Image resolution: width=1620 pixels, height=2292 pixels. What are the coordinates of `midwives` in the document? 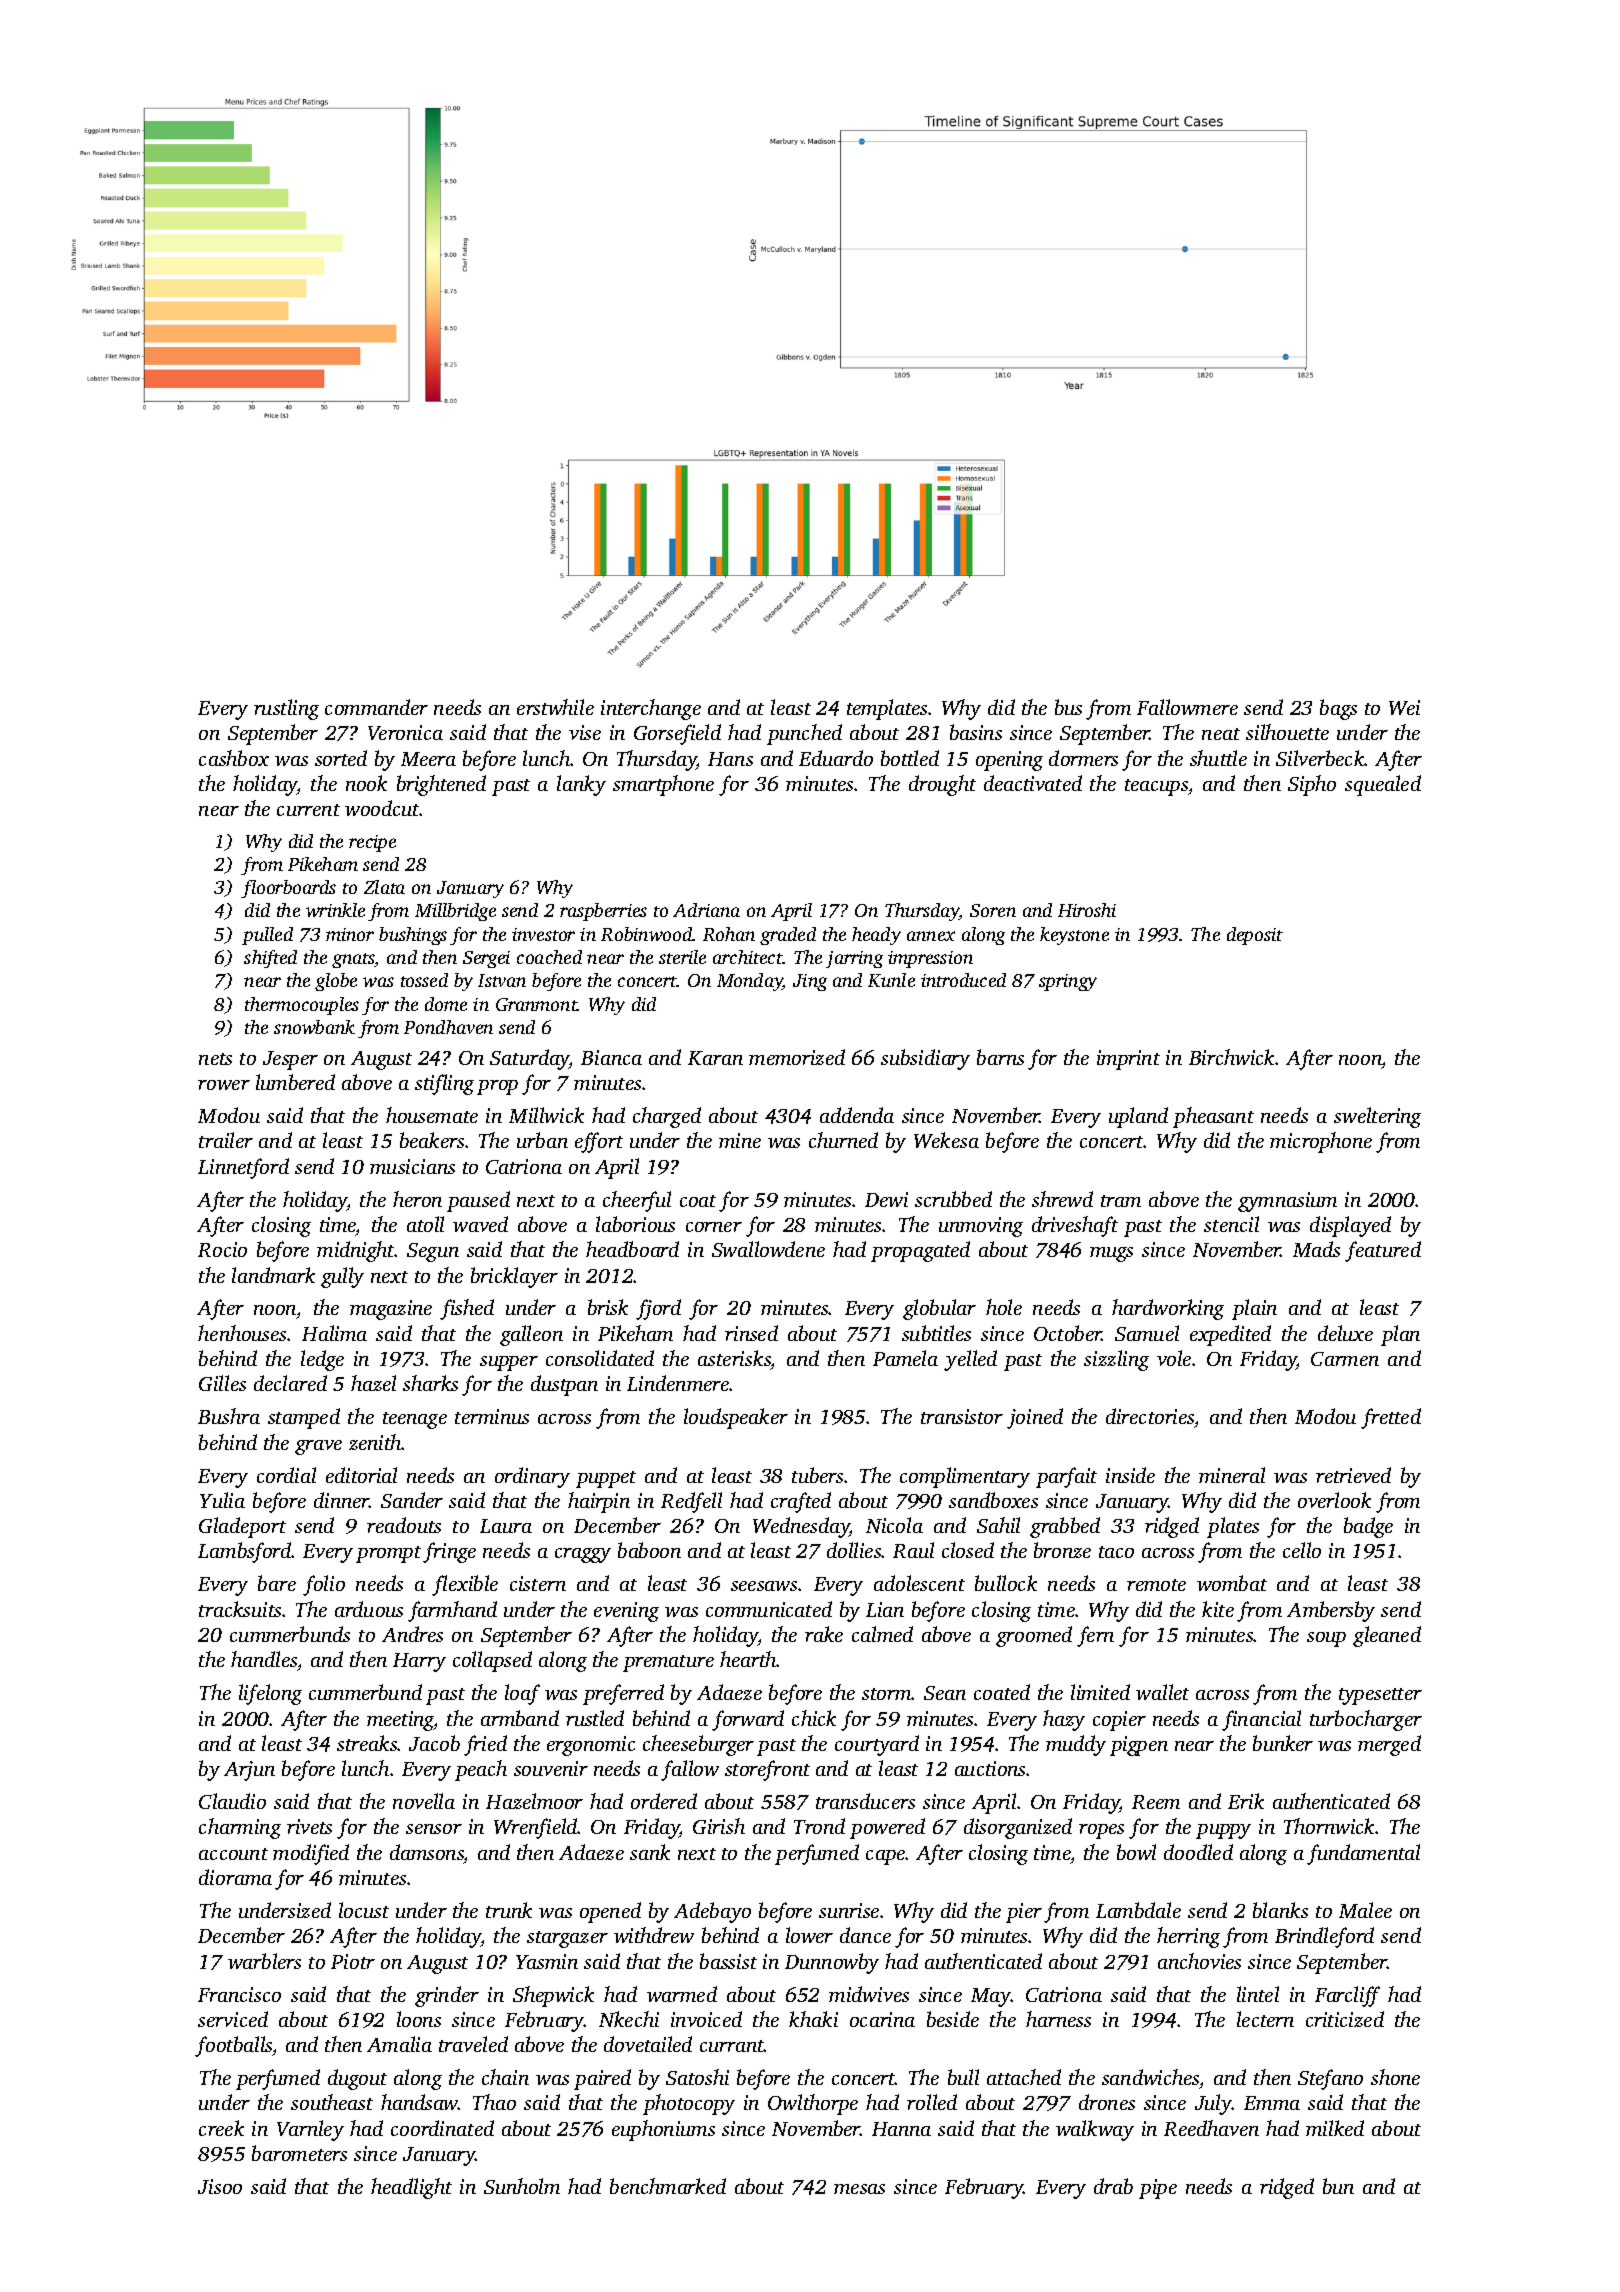 It's located at (869, 1994).
